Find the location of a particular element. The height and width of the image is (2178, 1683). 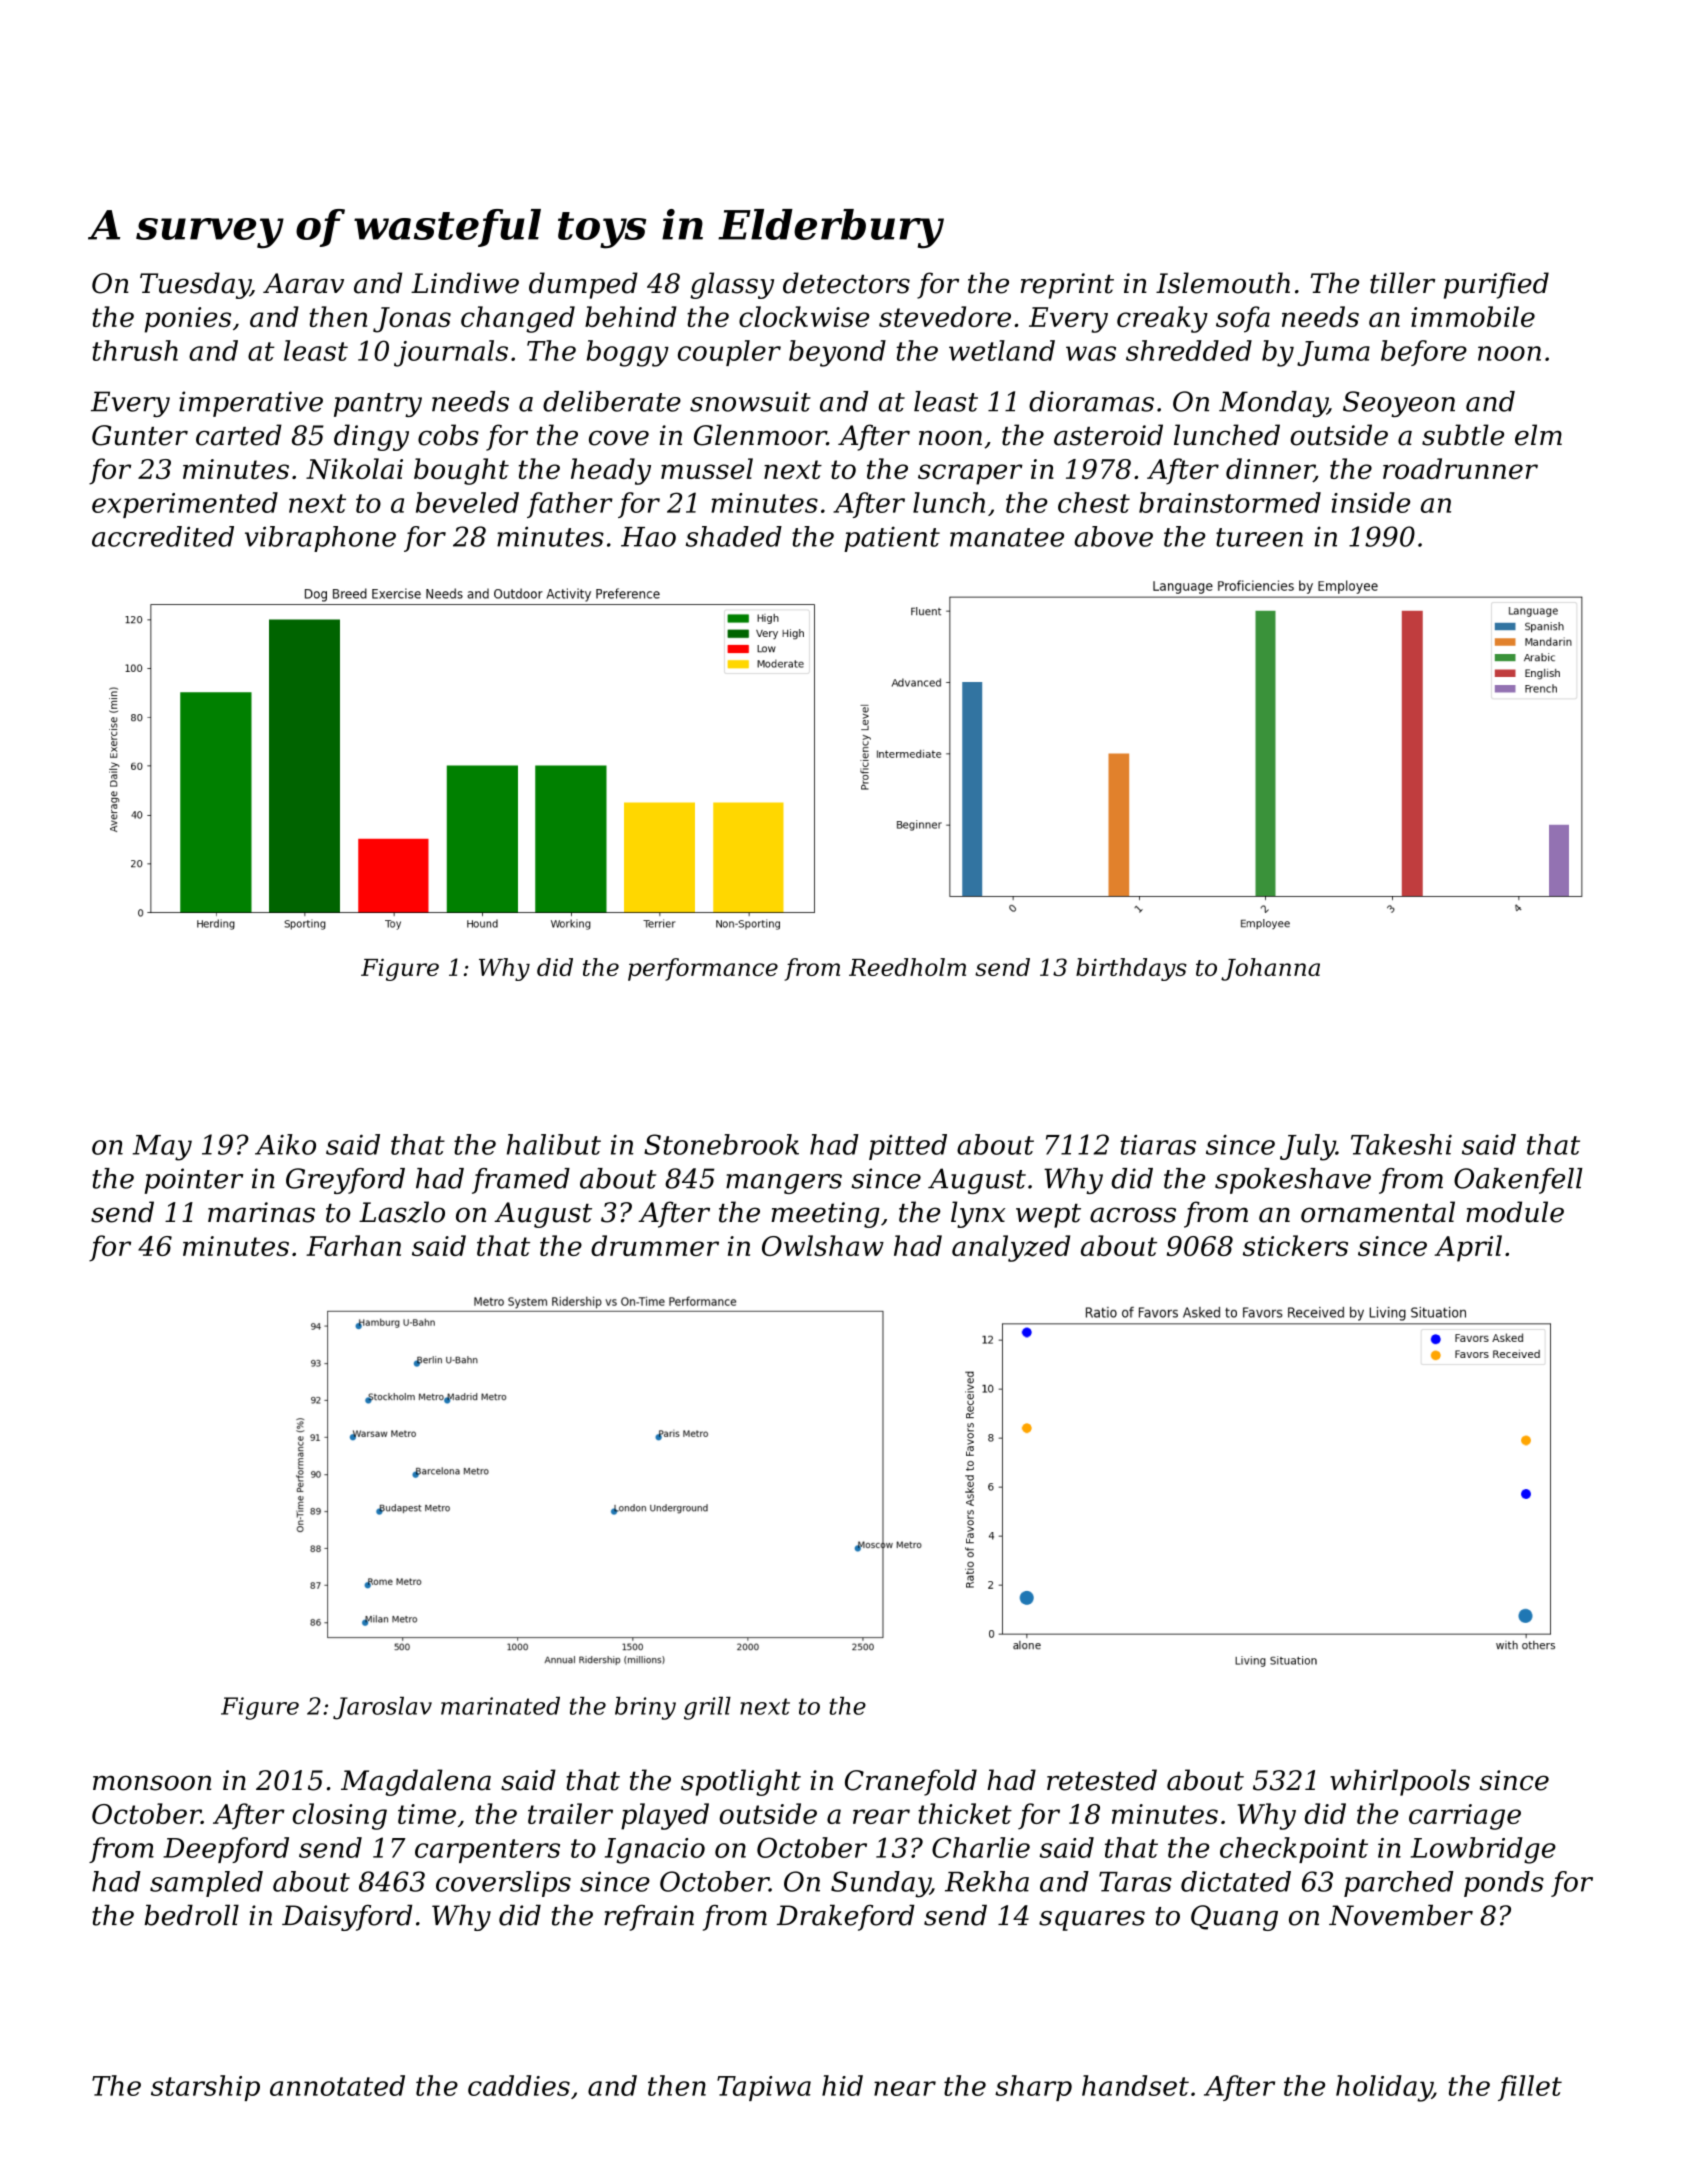

Farhan is located at coordinates (353, 1245).
